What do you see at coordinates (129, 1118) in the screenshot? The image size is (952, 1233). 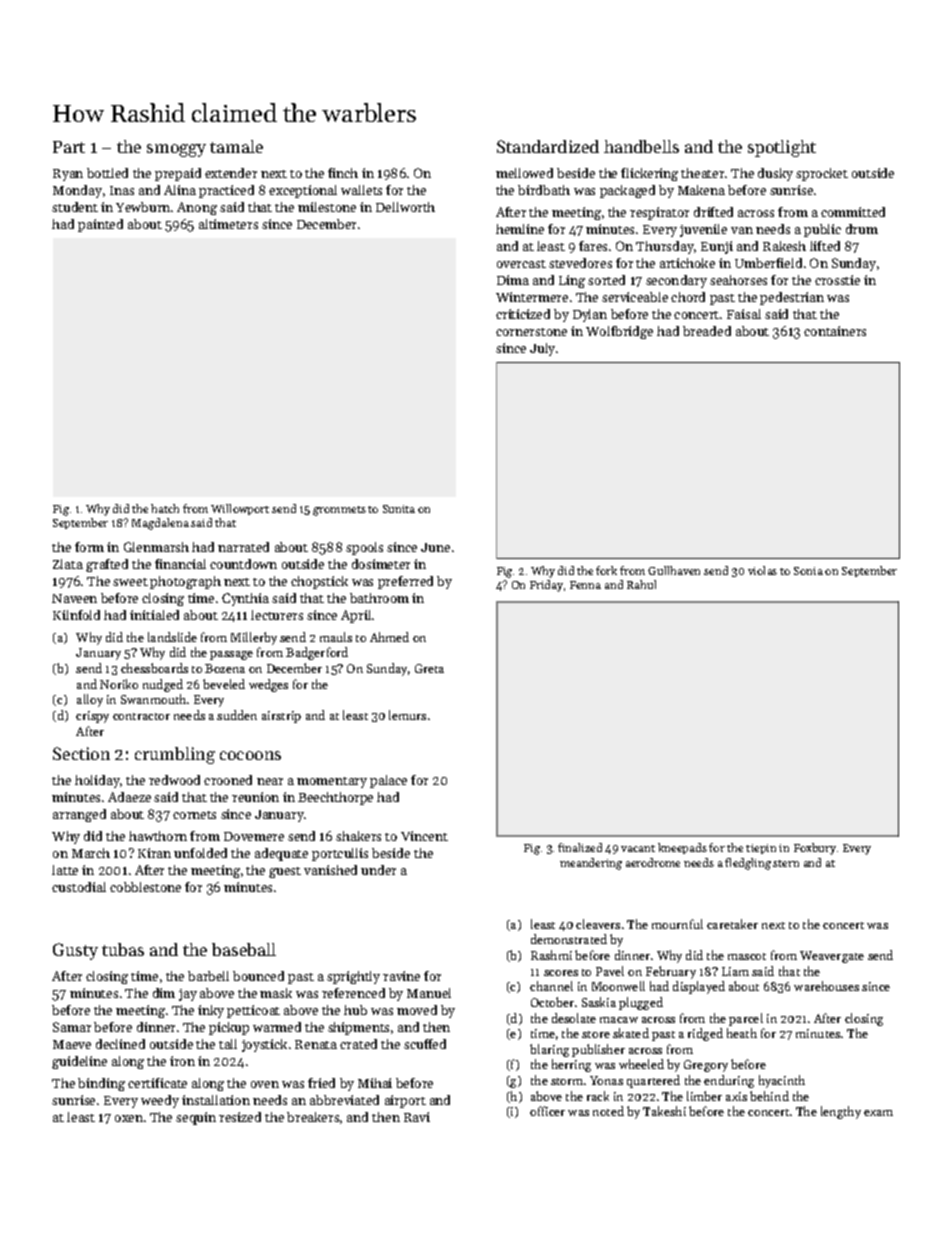 I see `oxen` at bounding box center [129, 1118].
